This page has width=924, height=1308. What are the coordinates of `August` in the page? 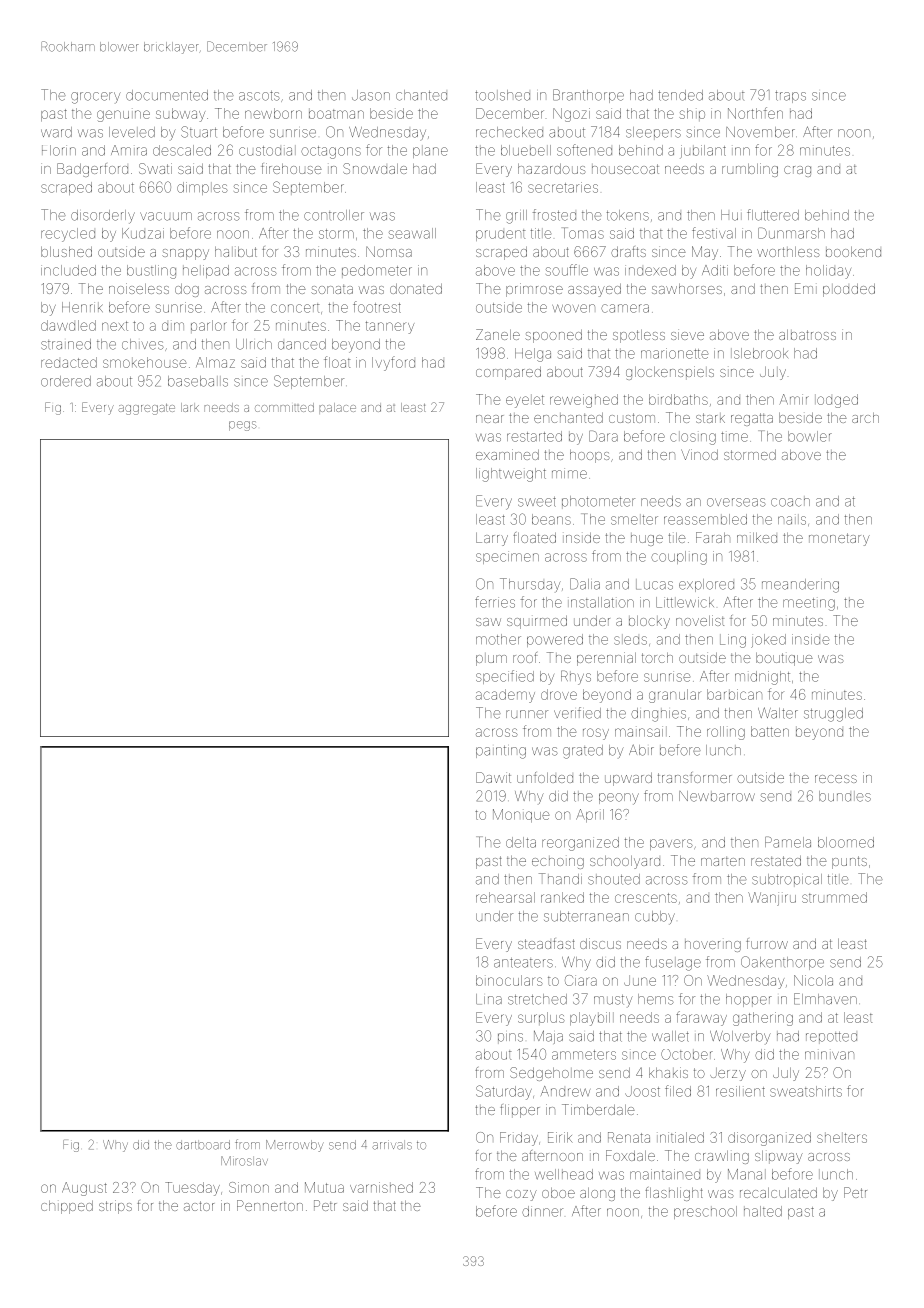 It's located at (84, 1189).
